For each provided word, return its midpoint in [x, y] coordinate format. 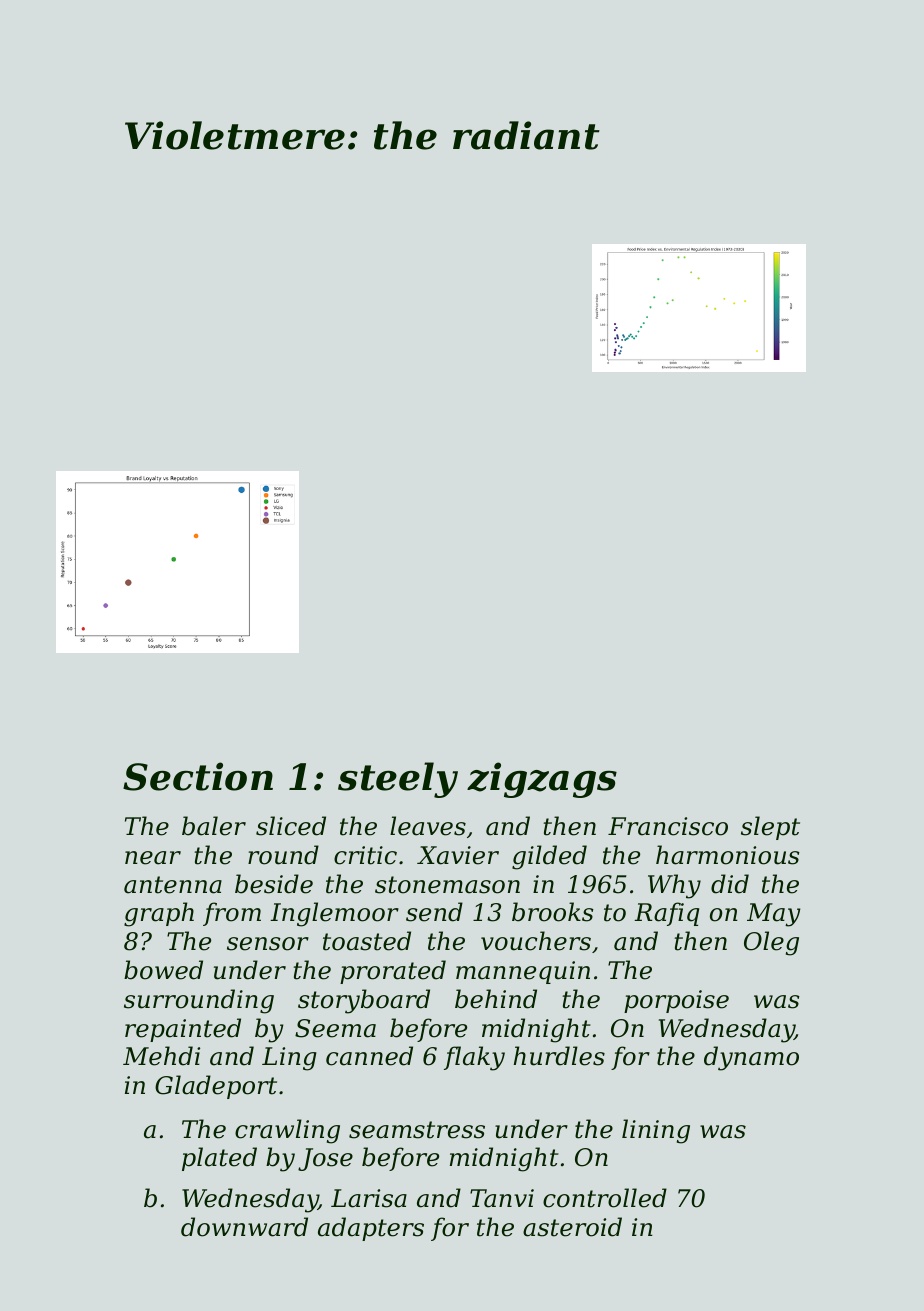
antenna [173, 885]
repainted [183, 1030]
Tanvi [502, 1198]
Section [198, 776]
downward [244, 1227]
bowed [163, 970]
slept [770, 828]
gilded [549, 857]
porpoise [676, 1001]
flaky [474, 1058]
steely [398, 780]
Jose [325, 1159]
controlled [605, 1198]
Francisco [668, 826]
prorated [393, 972]
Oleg [771, 943]
